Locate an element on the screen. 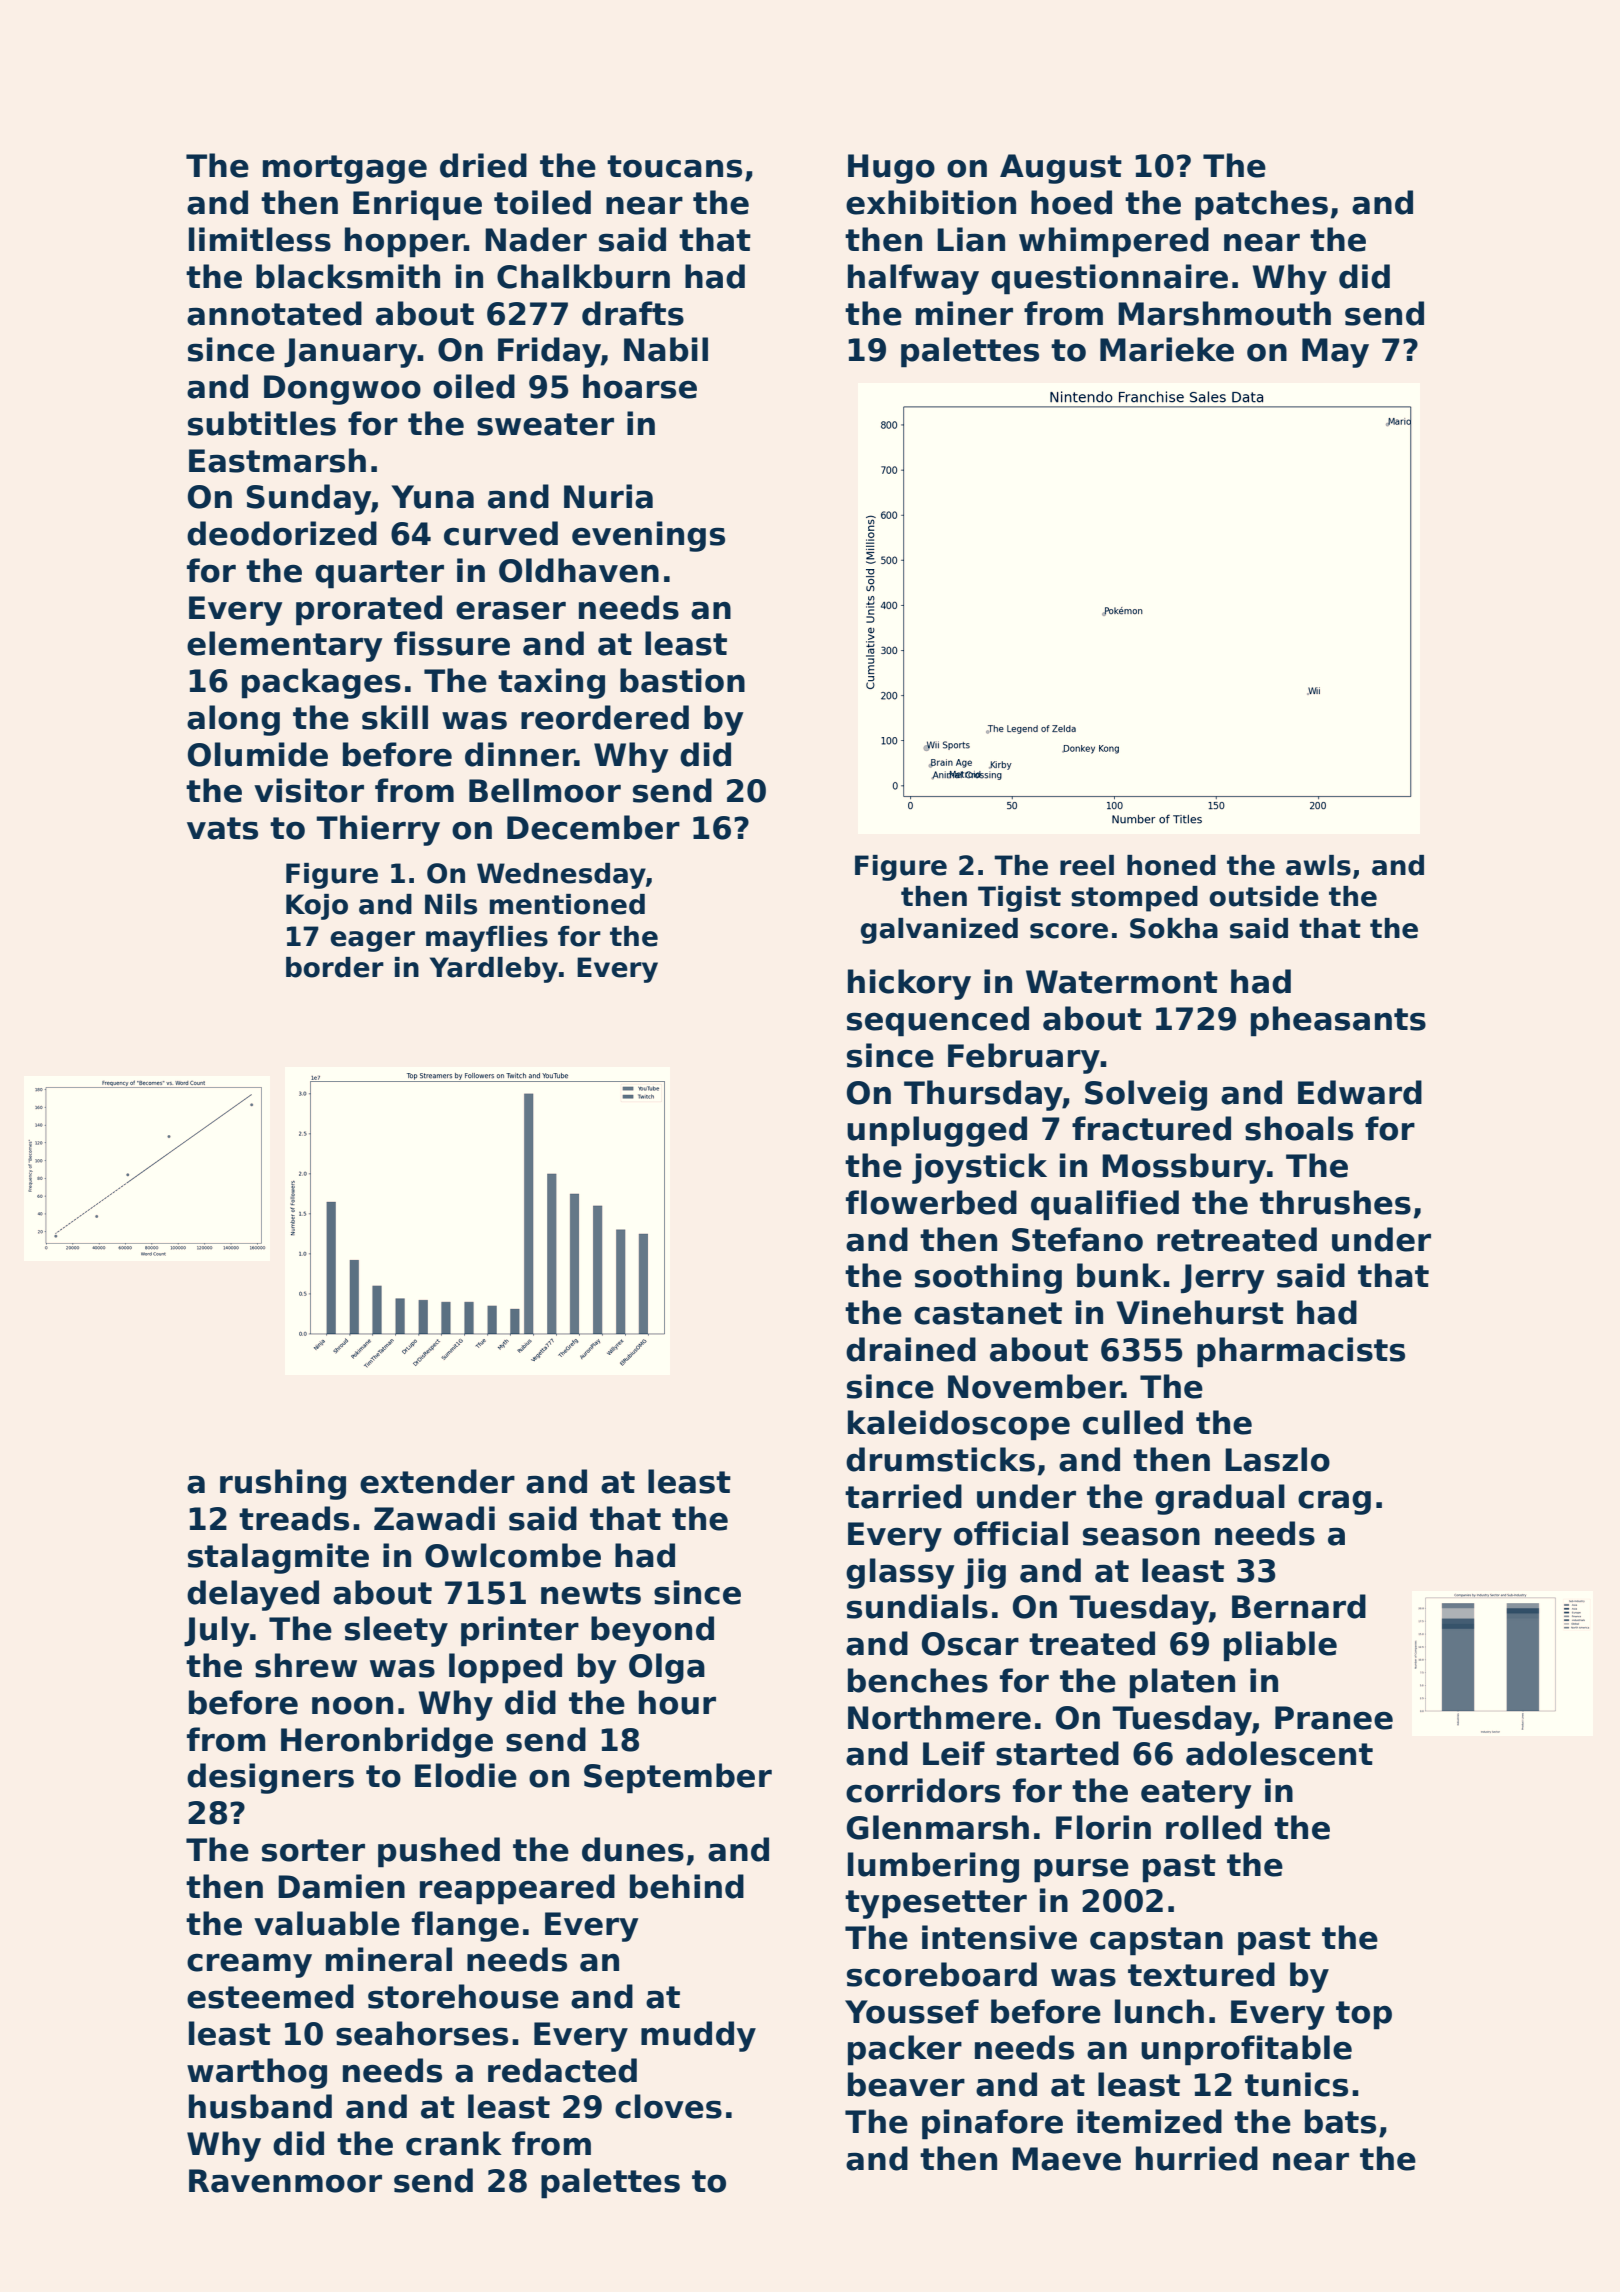  extender is located at coordinates (437, 1481).
